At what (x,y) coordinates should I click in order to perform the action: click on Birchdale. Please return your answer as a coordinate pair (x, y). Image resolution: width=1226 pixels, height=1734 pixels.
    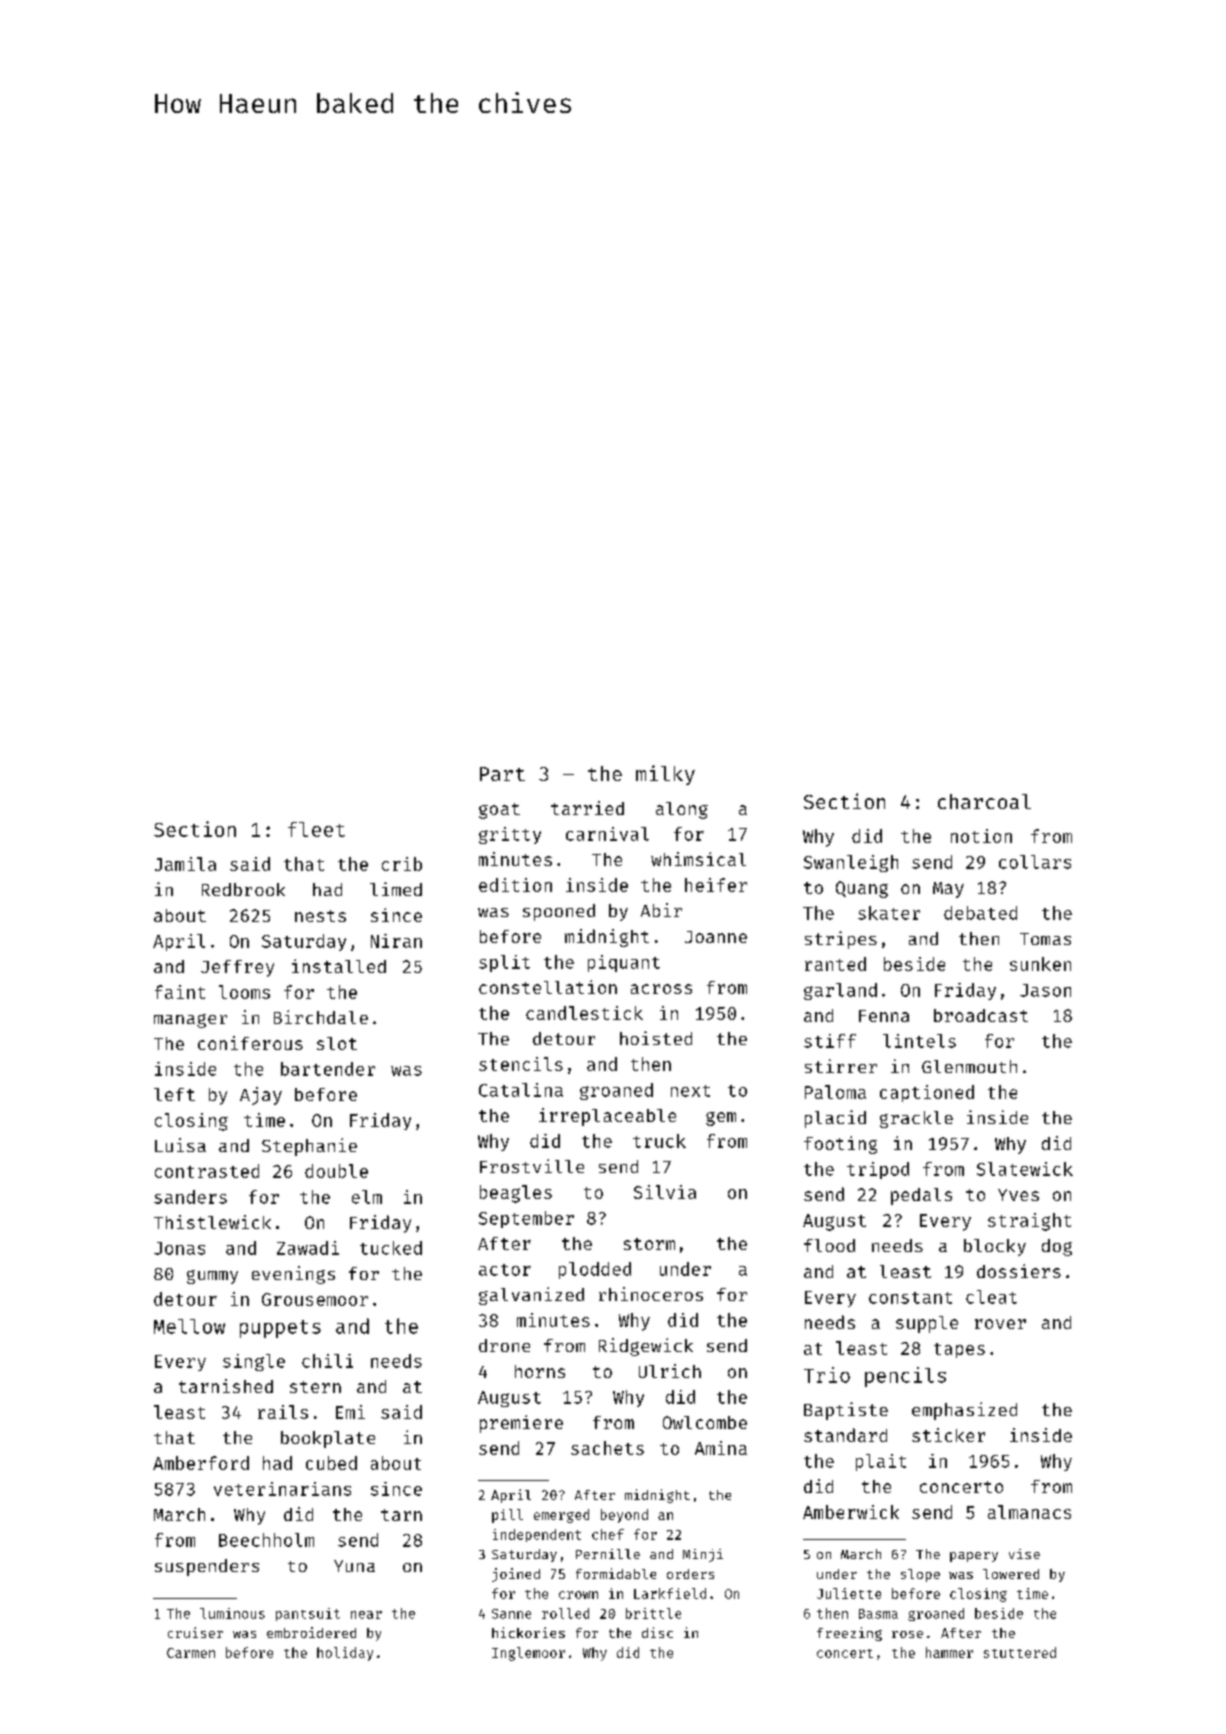
    Looking at the image, I should click on (321, 1017).
